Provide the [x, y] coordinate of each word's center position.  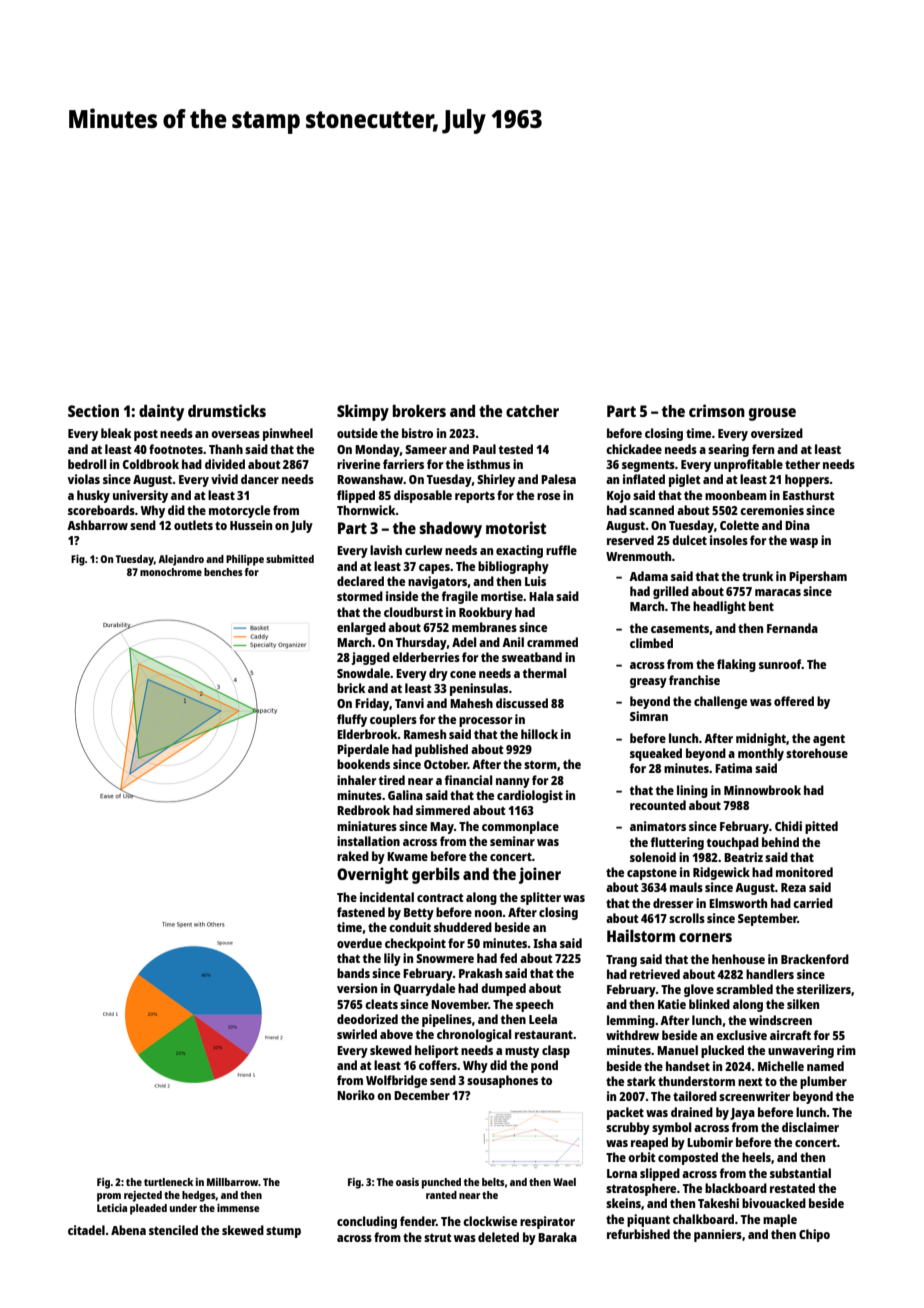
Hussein [251, 525]
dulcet [689, 540]
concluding [367, 1222]
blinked [709, 1004]
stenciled [173, 1230]
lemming [631, 1021]
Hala [541, 596]
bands [353, 973]
